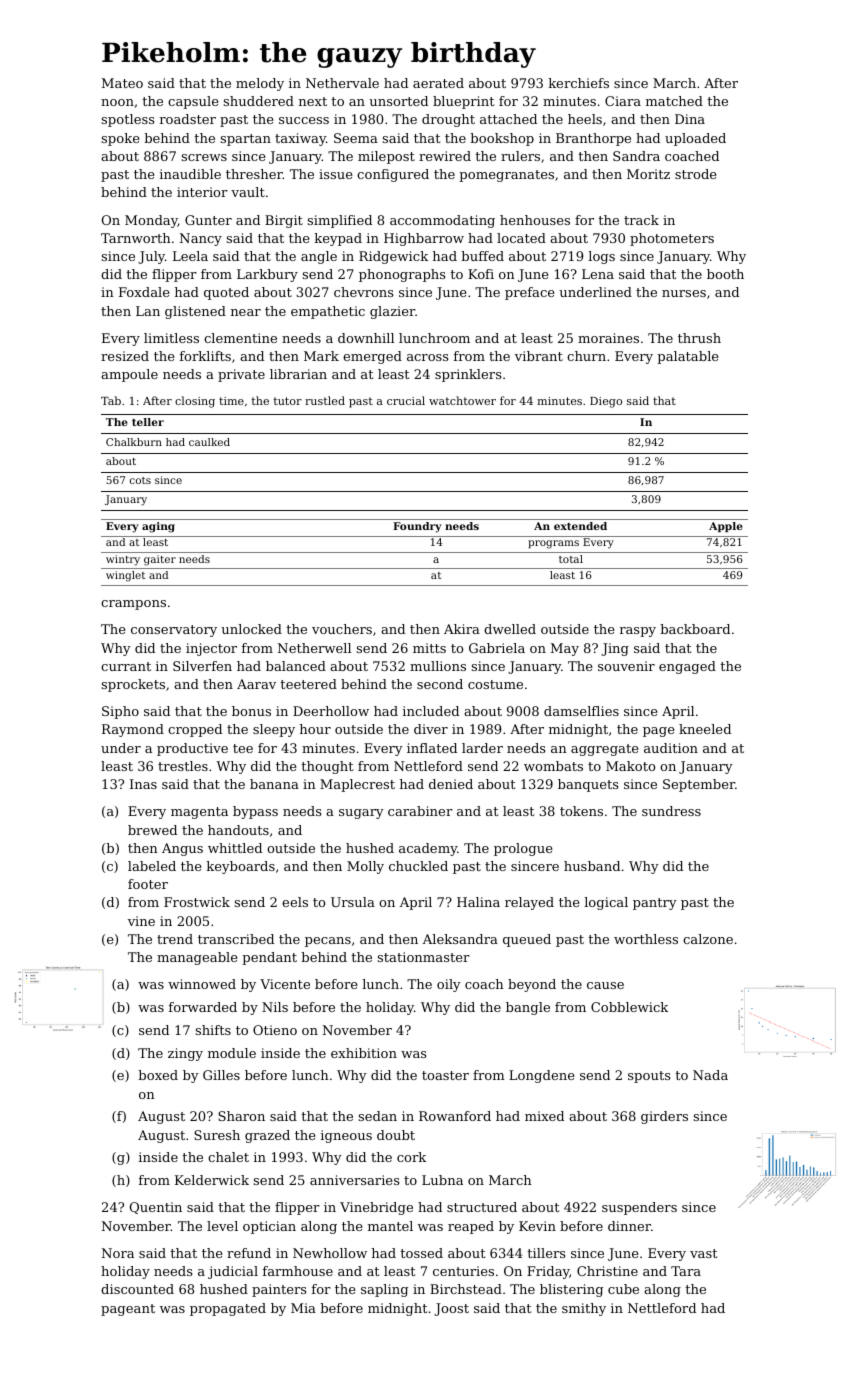 Image resolution: width=849 pixels, height=1400 pixels. What do you see at coordinates (117, 102) in the page?
I see `noon` at bounding box center [117, 102].
